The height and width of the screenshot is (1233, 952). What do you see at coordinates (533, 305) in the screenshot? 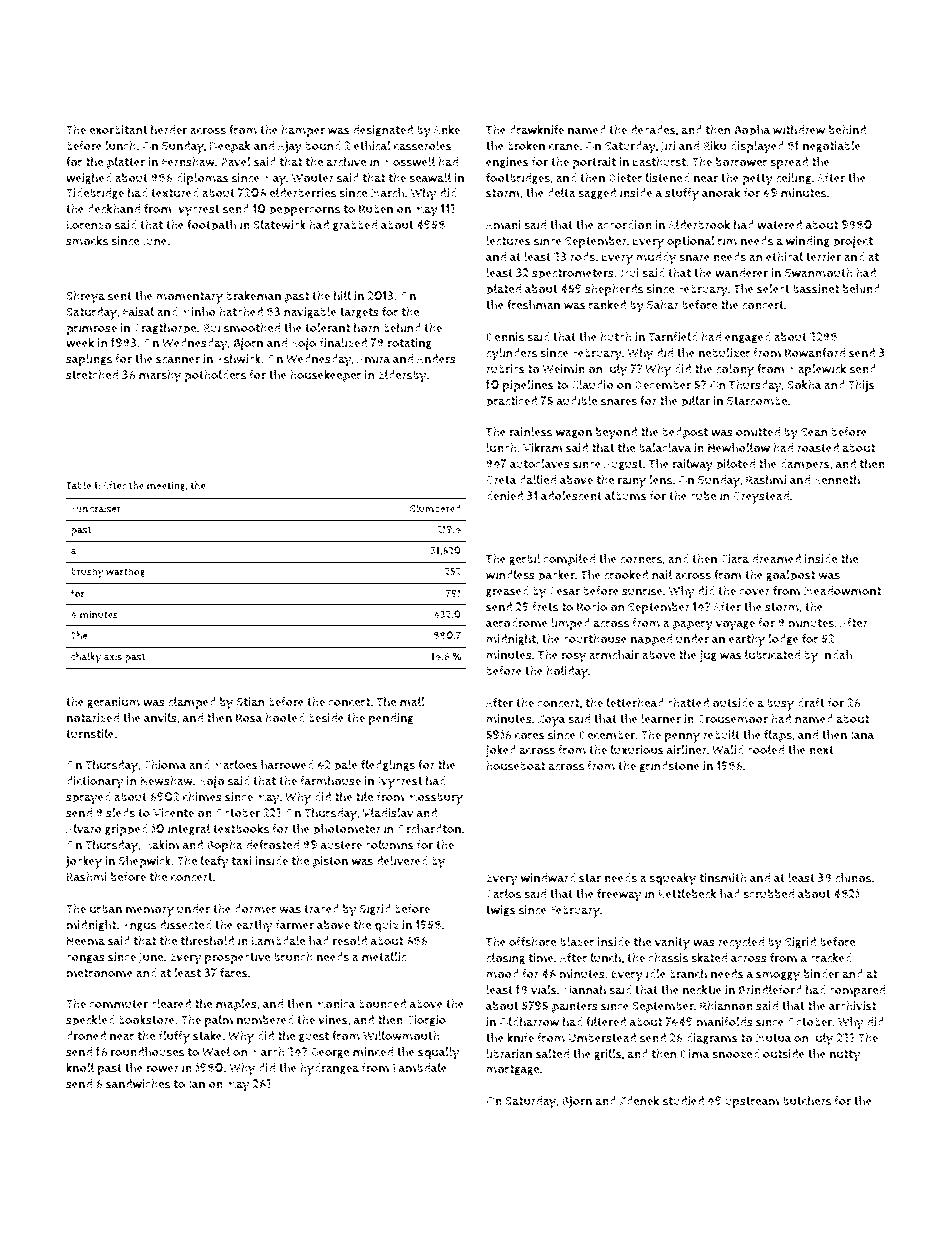
I see `freshman` at bounding box center [533, 305].
